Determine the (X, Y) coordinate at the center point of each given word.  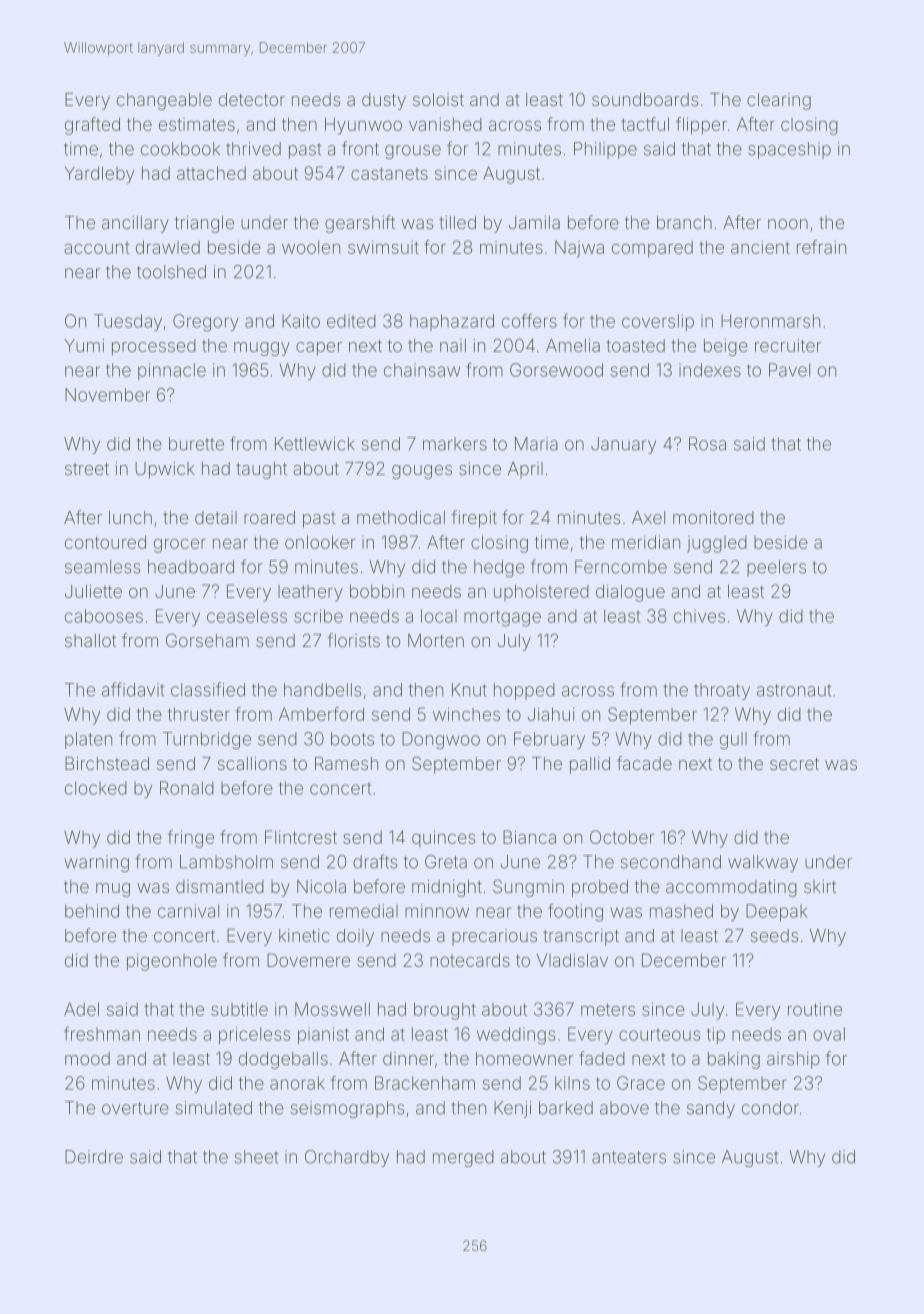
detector (252, 99)
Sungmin (528, 888)
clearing (779, 101)
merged (463, 1158)
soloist (438, 99)
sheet (257, 1157)
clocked (96, 788)
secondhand (671, 862)
